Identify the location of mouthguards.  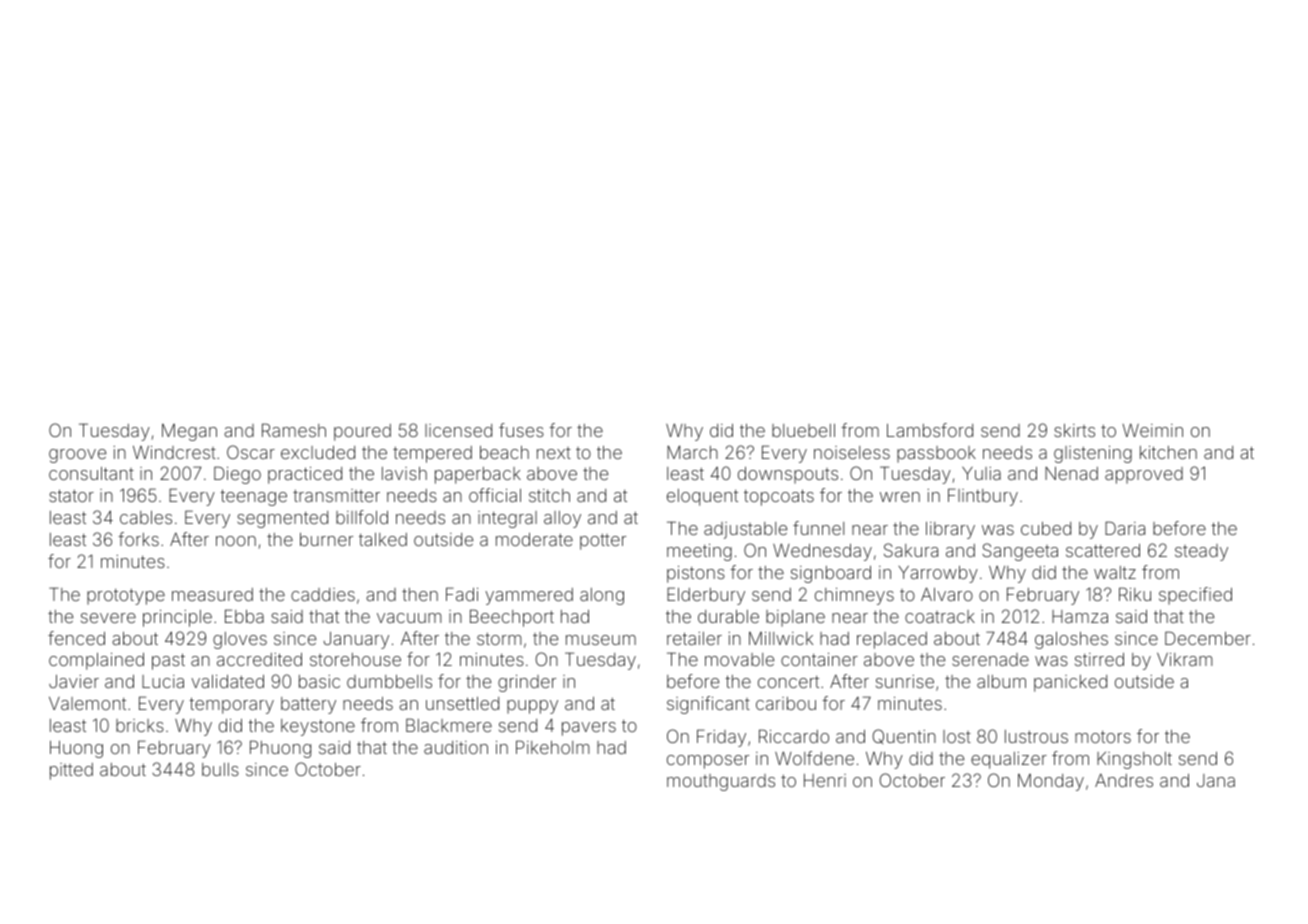
(721, 782).
